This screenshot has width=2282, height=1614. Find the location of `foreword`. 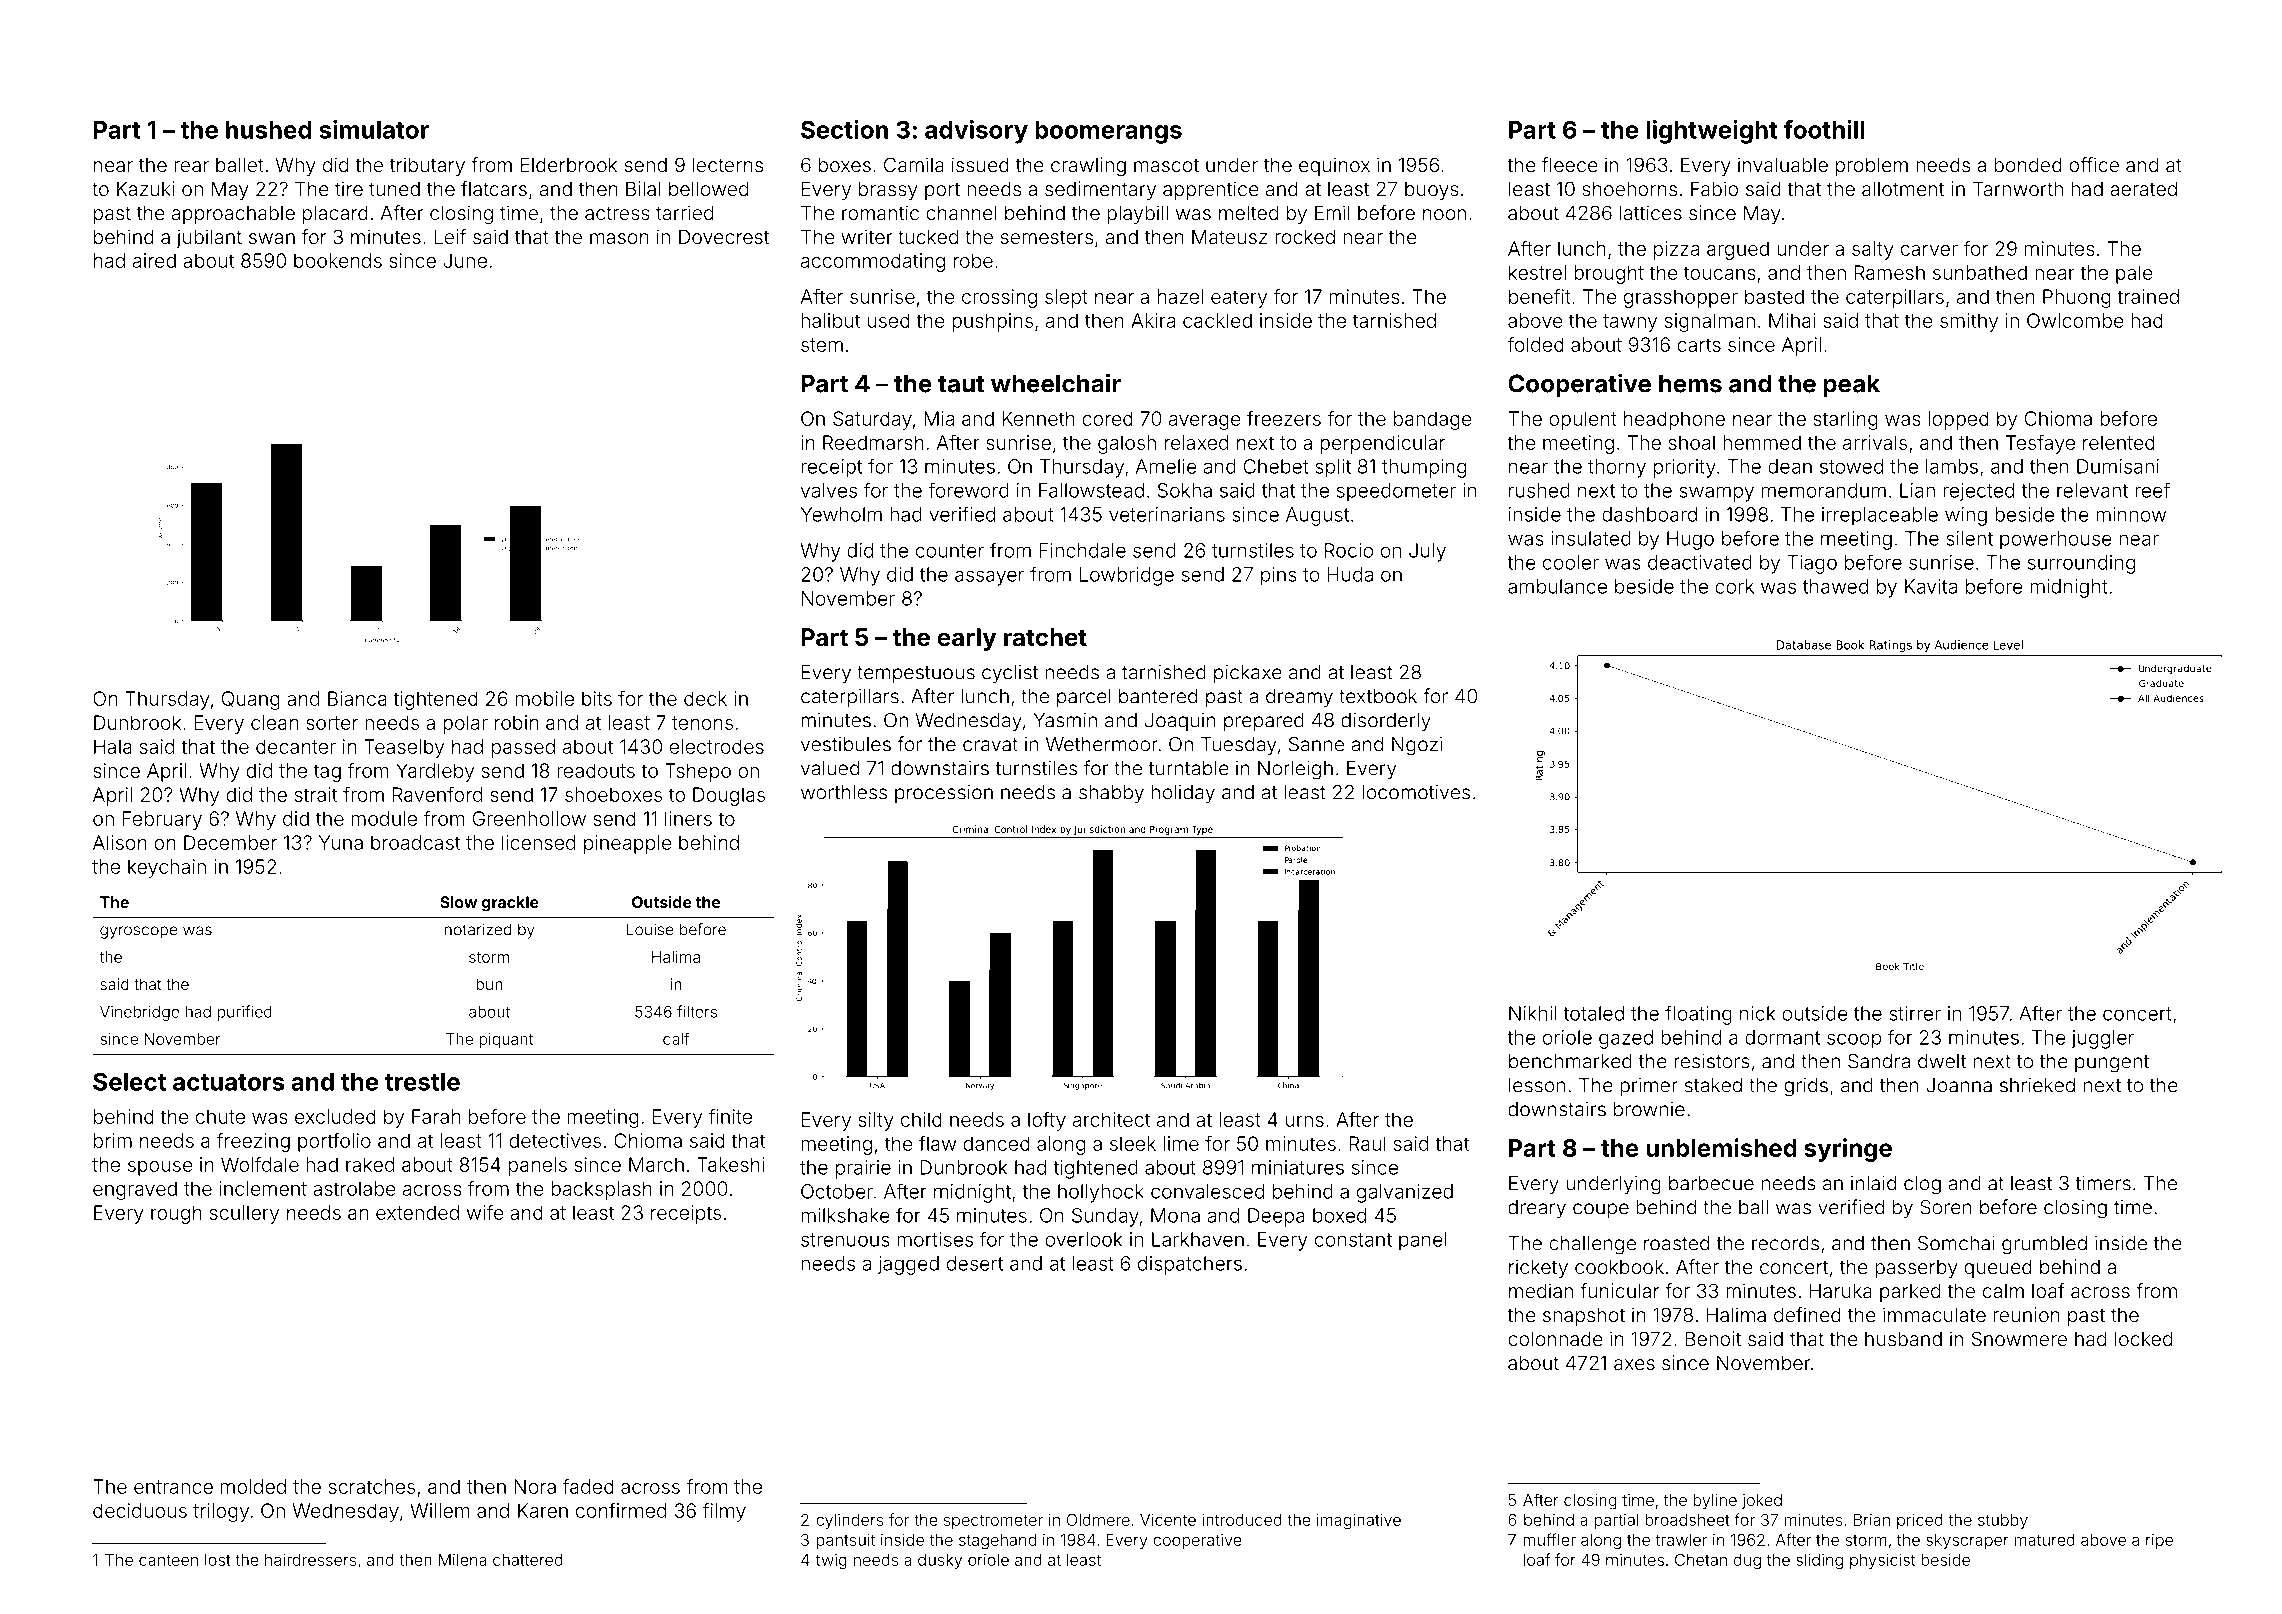

foreword is located at coordinates (968, 490).
